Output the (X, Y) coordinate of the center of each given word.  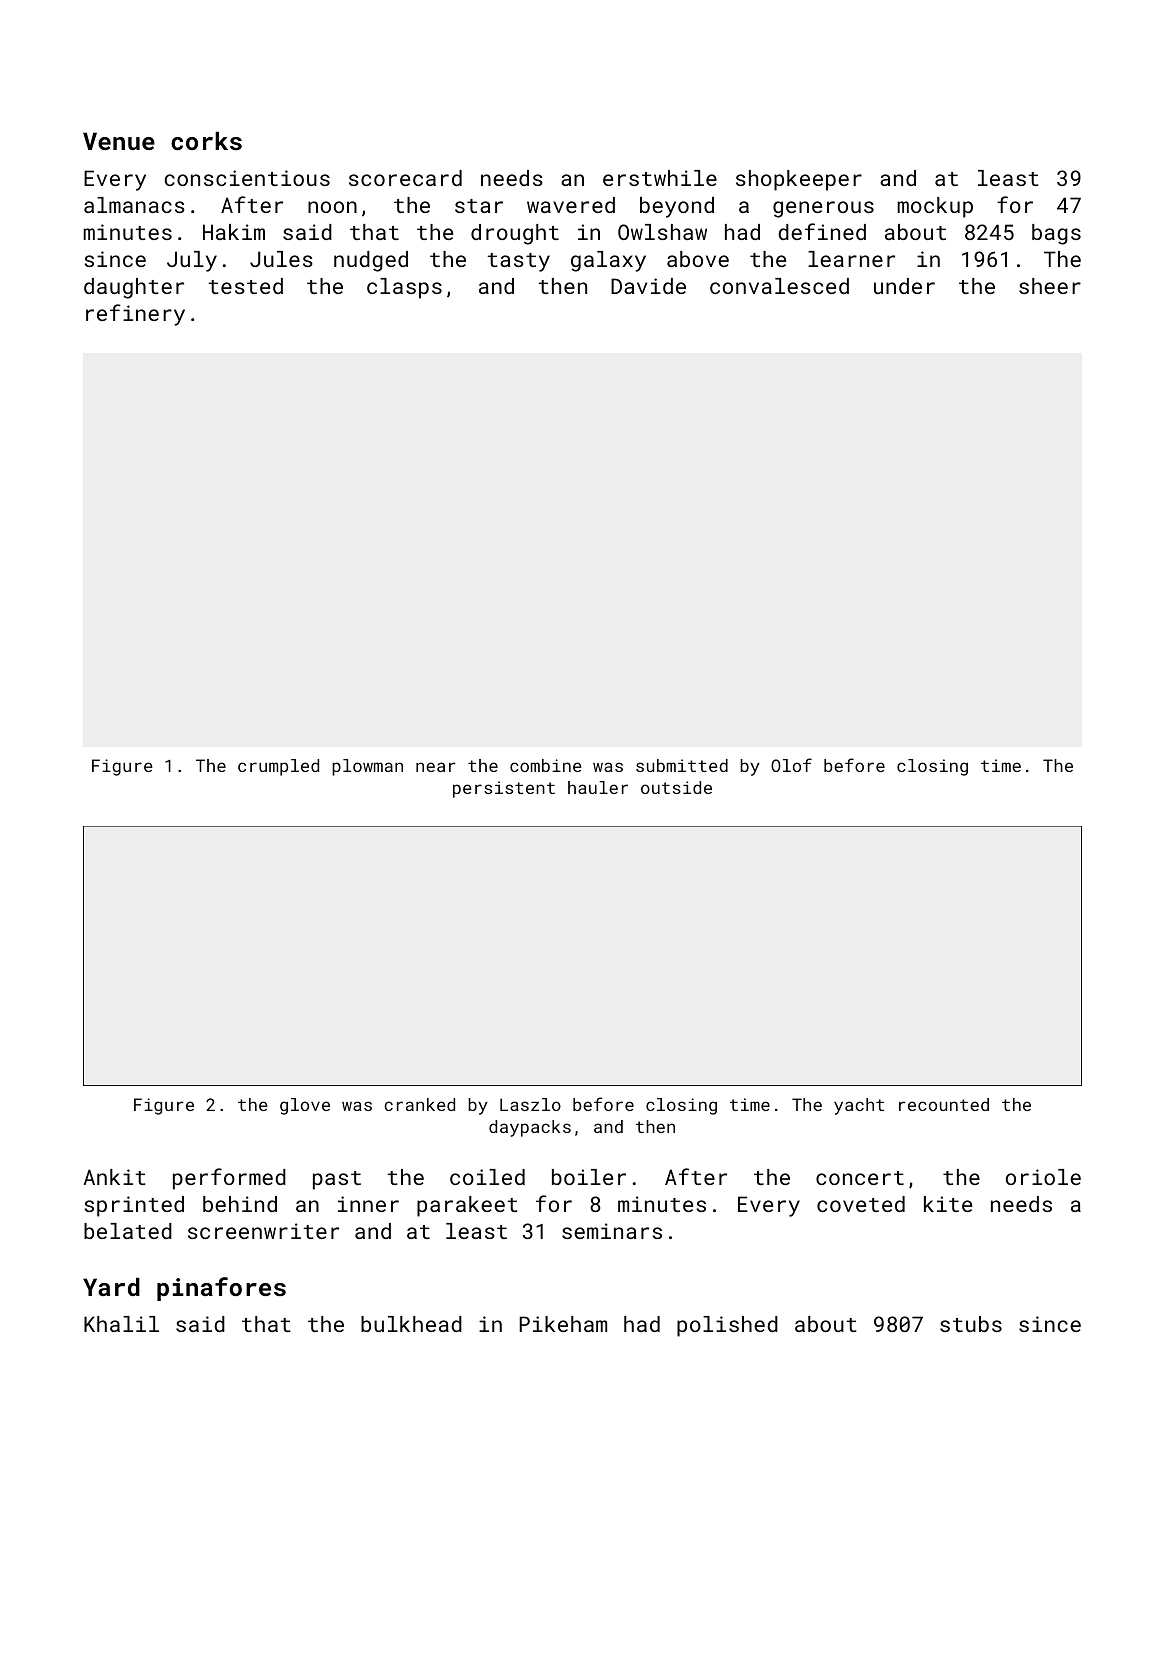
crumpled (278, 767)
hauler (598, 787)
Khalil (121, 1324)
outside (676, 787)
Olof (791, 765)
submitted (682, 765)
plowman (367, 767)
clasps (404, 288)
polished (727, 1326)
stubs (971, 1324)
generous (823, 209)
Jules (281, 259)
